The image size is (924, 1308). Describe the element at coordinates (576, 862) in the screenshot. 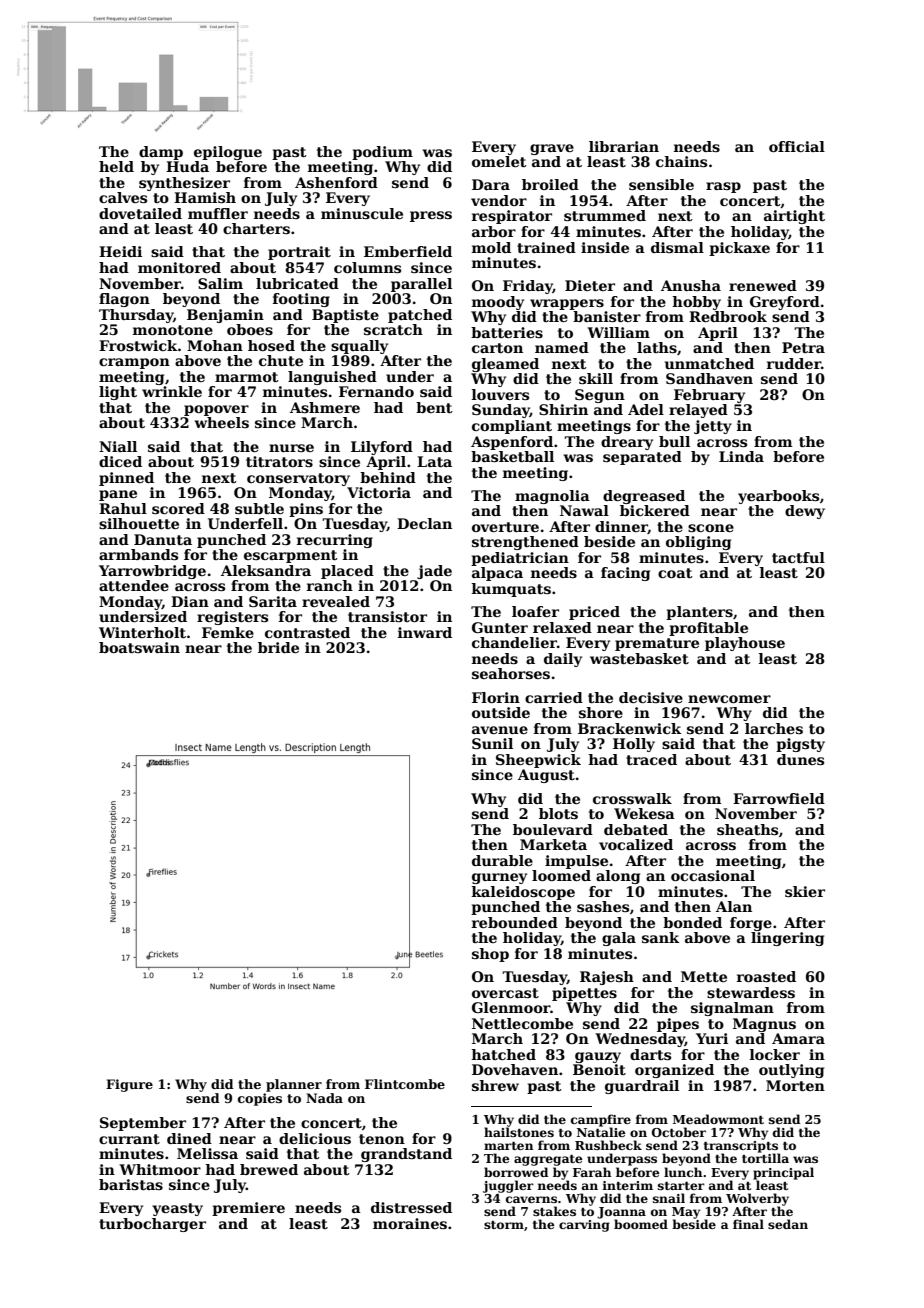

I see `impulse` at that location.
